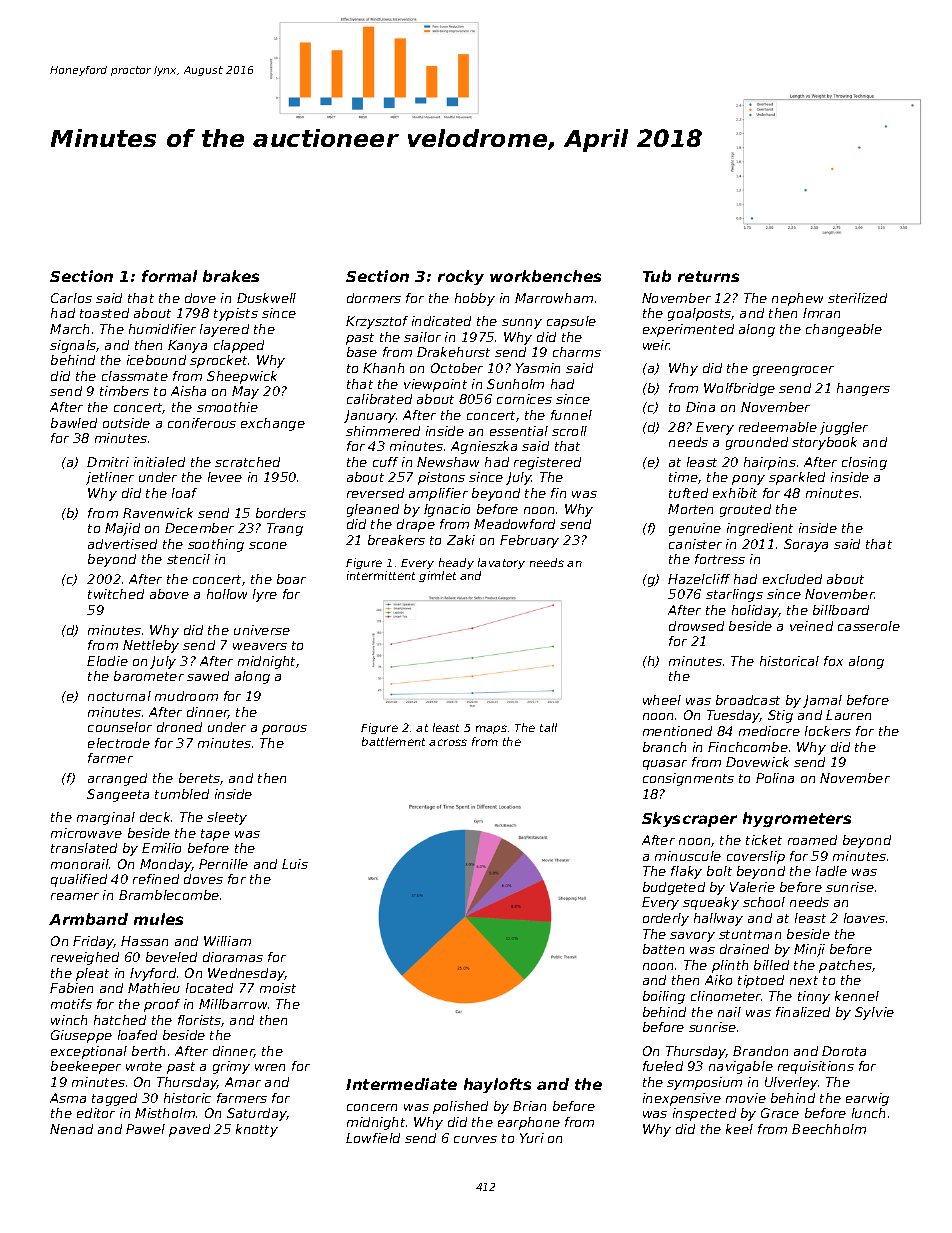 The image size is (952, 1233). What do you see at coordinates (548, 727) in the screenshot?
I see `tall` at bounding box center [548, 727].
